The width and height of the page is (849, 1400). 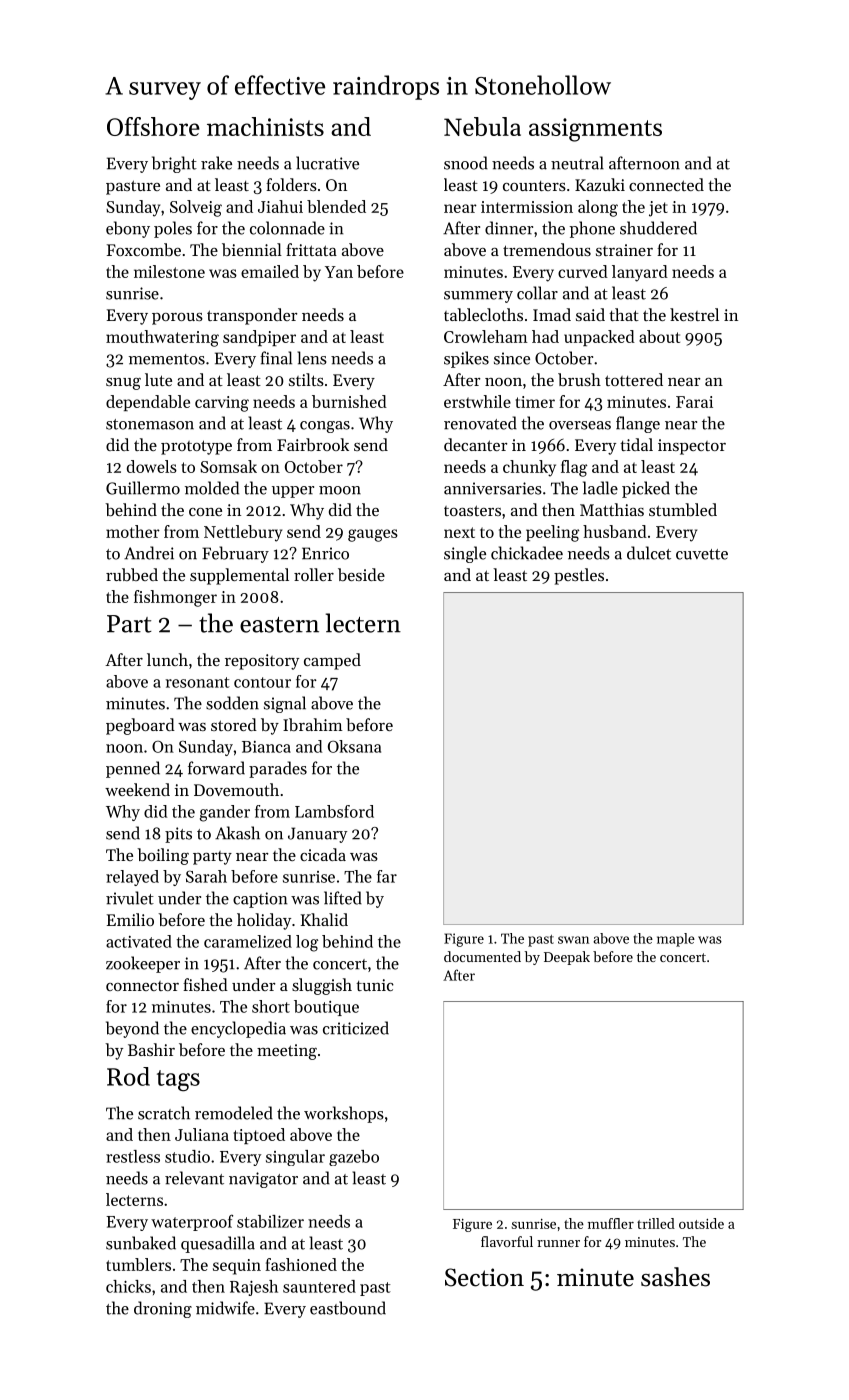 I want to click on connector, so click(x=142, y=986).
